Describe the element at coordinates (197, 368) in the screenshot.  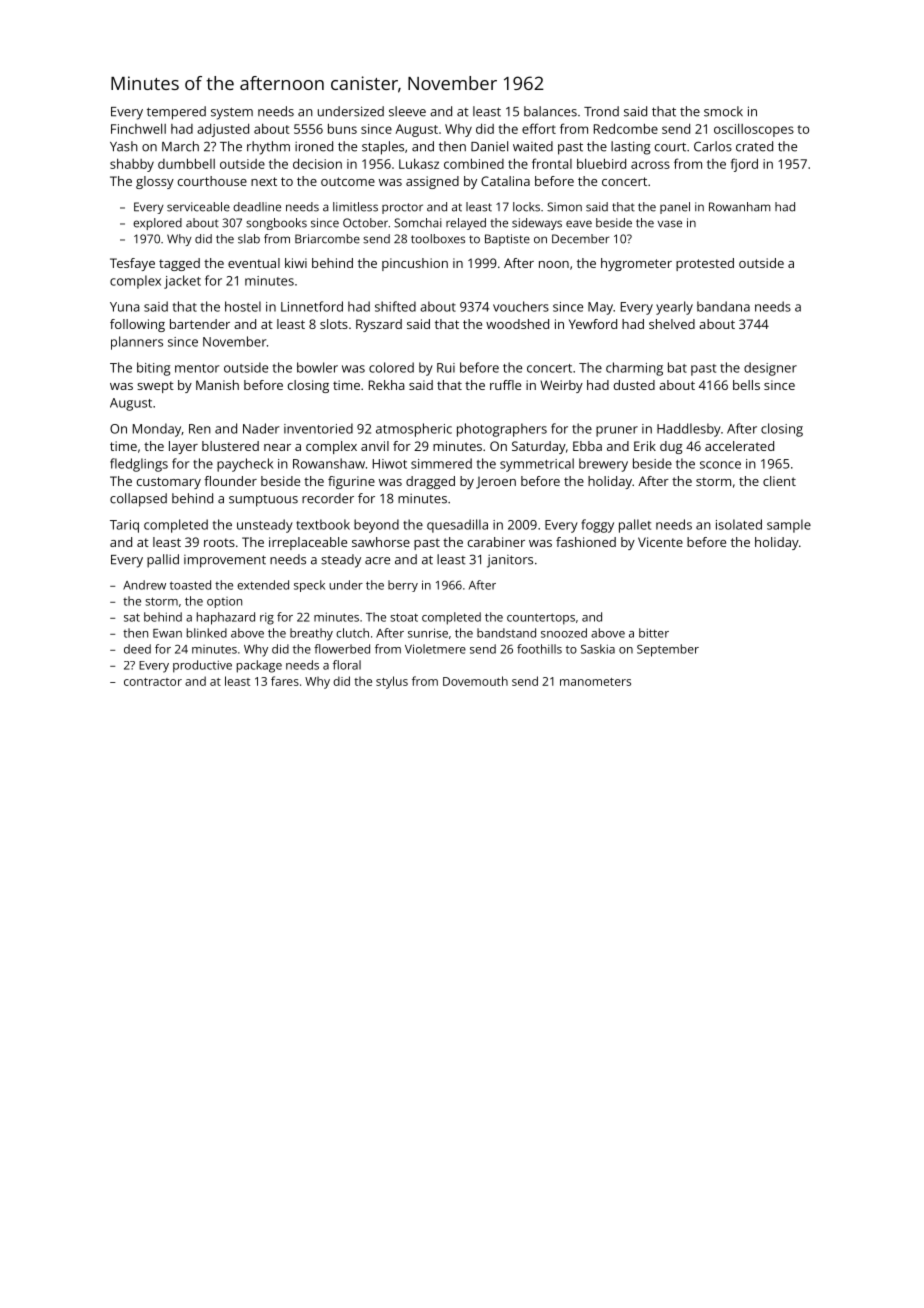
I see `mentor` at that location.
